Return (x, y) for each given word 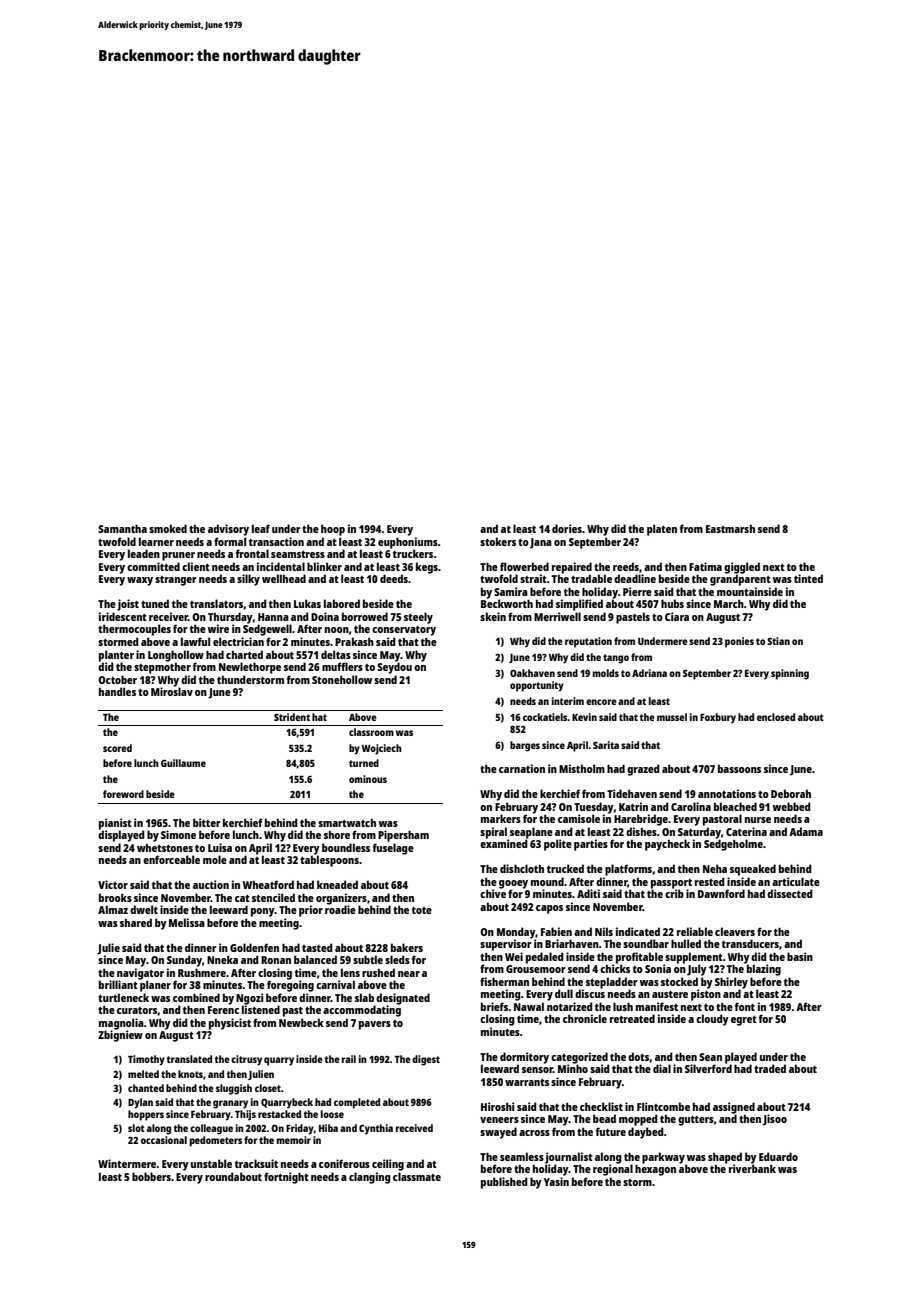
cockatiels (545, 717)
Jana (541, 543)
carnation (522, 768)
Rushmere (202, 972)
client (196, 566)
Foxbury (718, 718)
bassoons (739, 768)
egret (744, 1021)
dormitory (524, 1058)
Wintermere (127, 1163)
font (745, 1006)
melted (143, 1074)
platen (662, 530)
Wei (514, 956)
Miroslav (172, 691)
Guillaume (183, 763)
